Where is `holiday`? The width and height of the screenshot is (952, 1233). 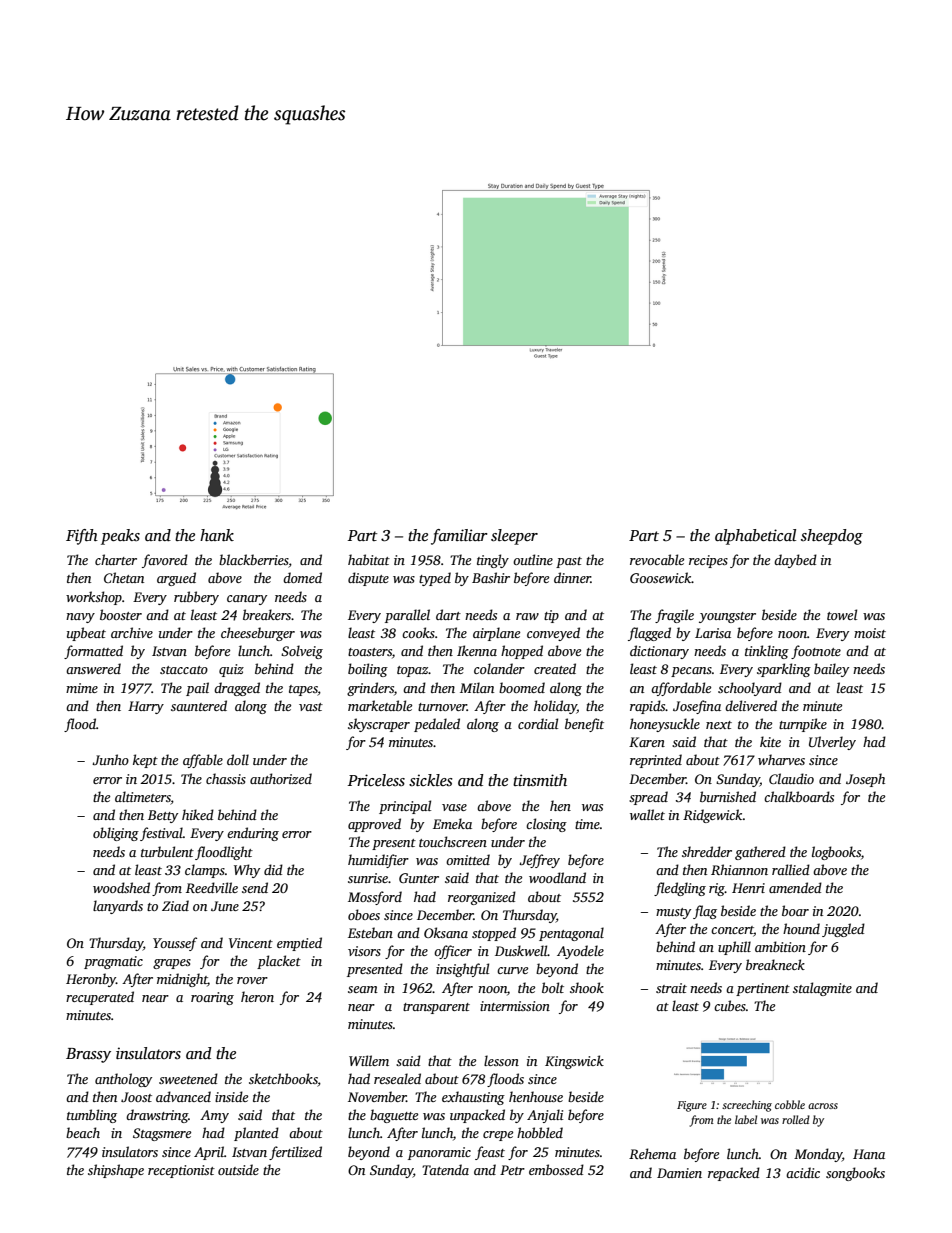
holiday is located at coordinates (555, 707).
